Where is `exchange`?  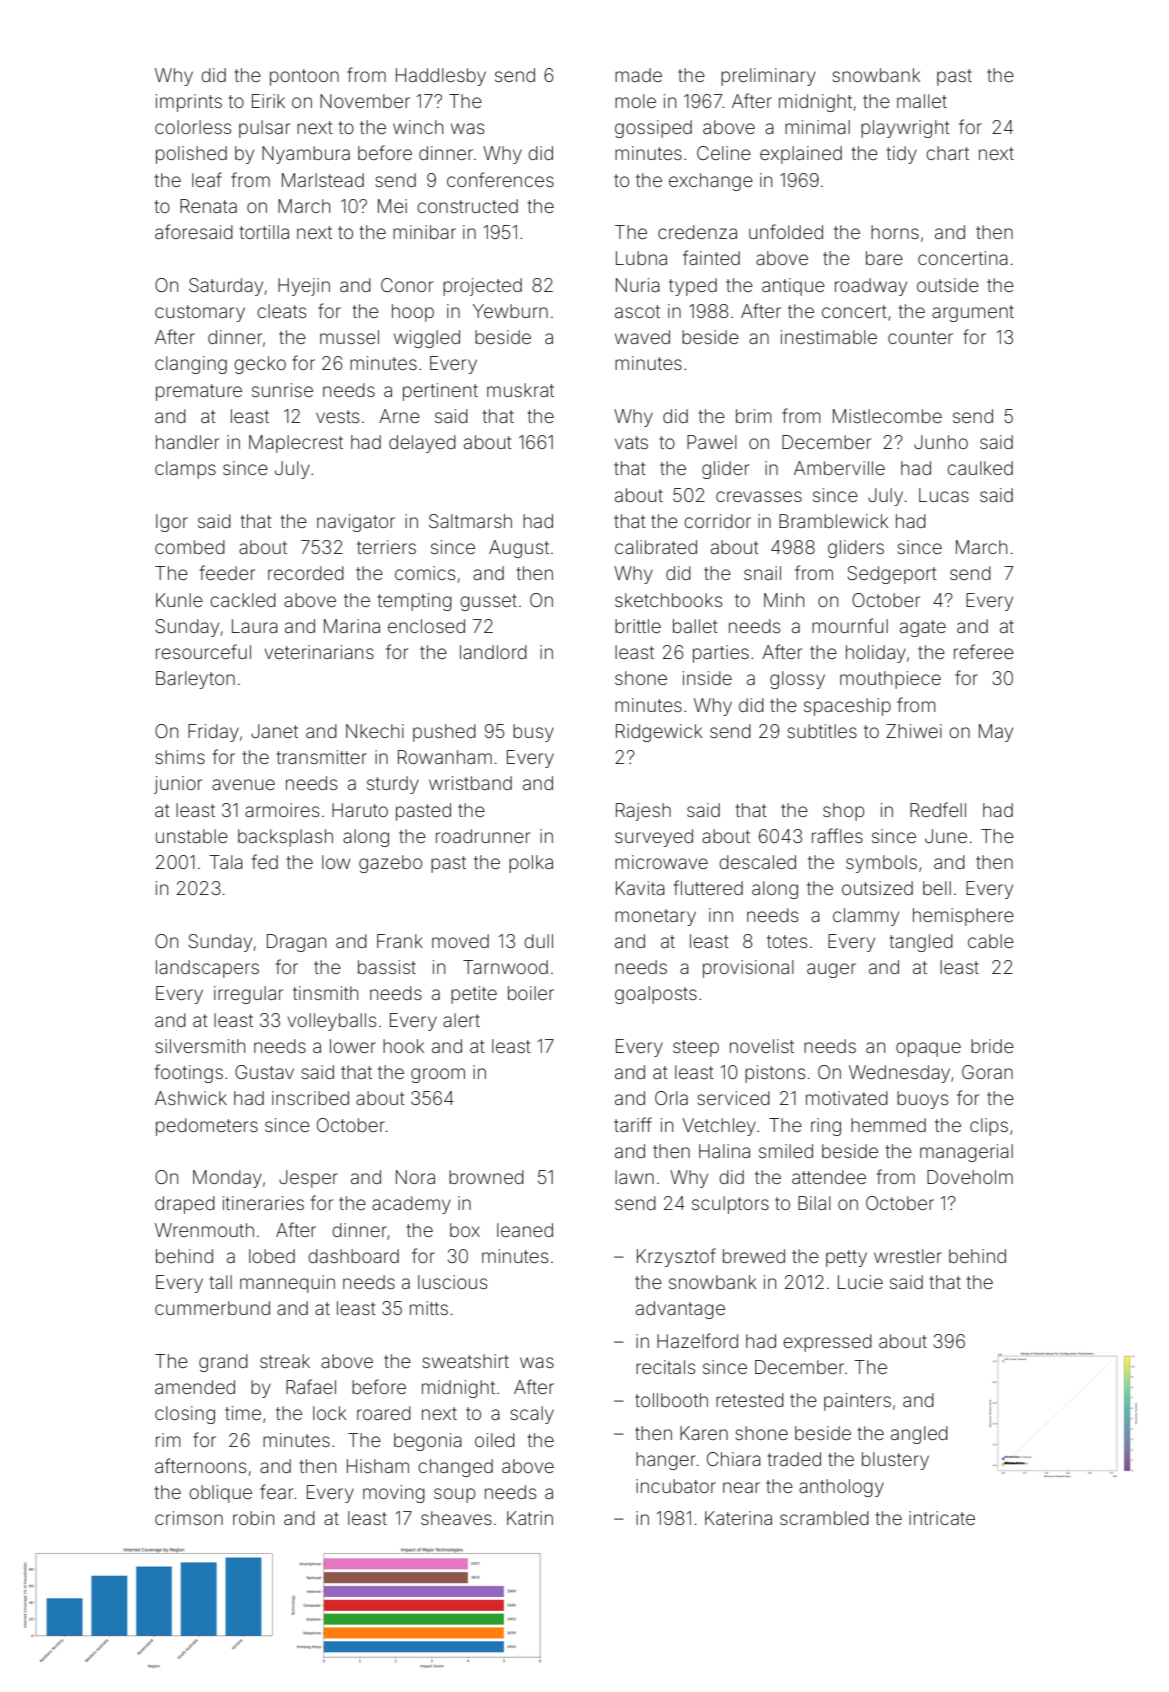
exchange is located at coordinates (711, 182).
